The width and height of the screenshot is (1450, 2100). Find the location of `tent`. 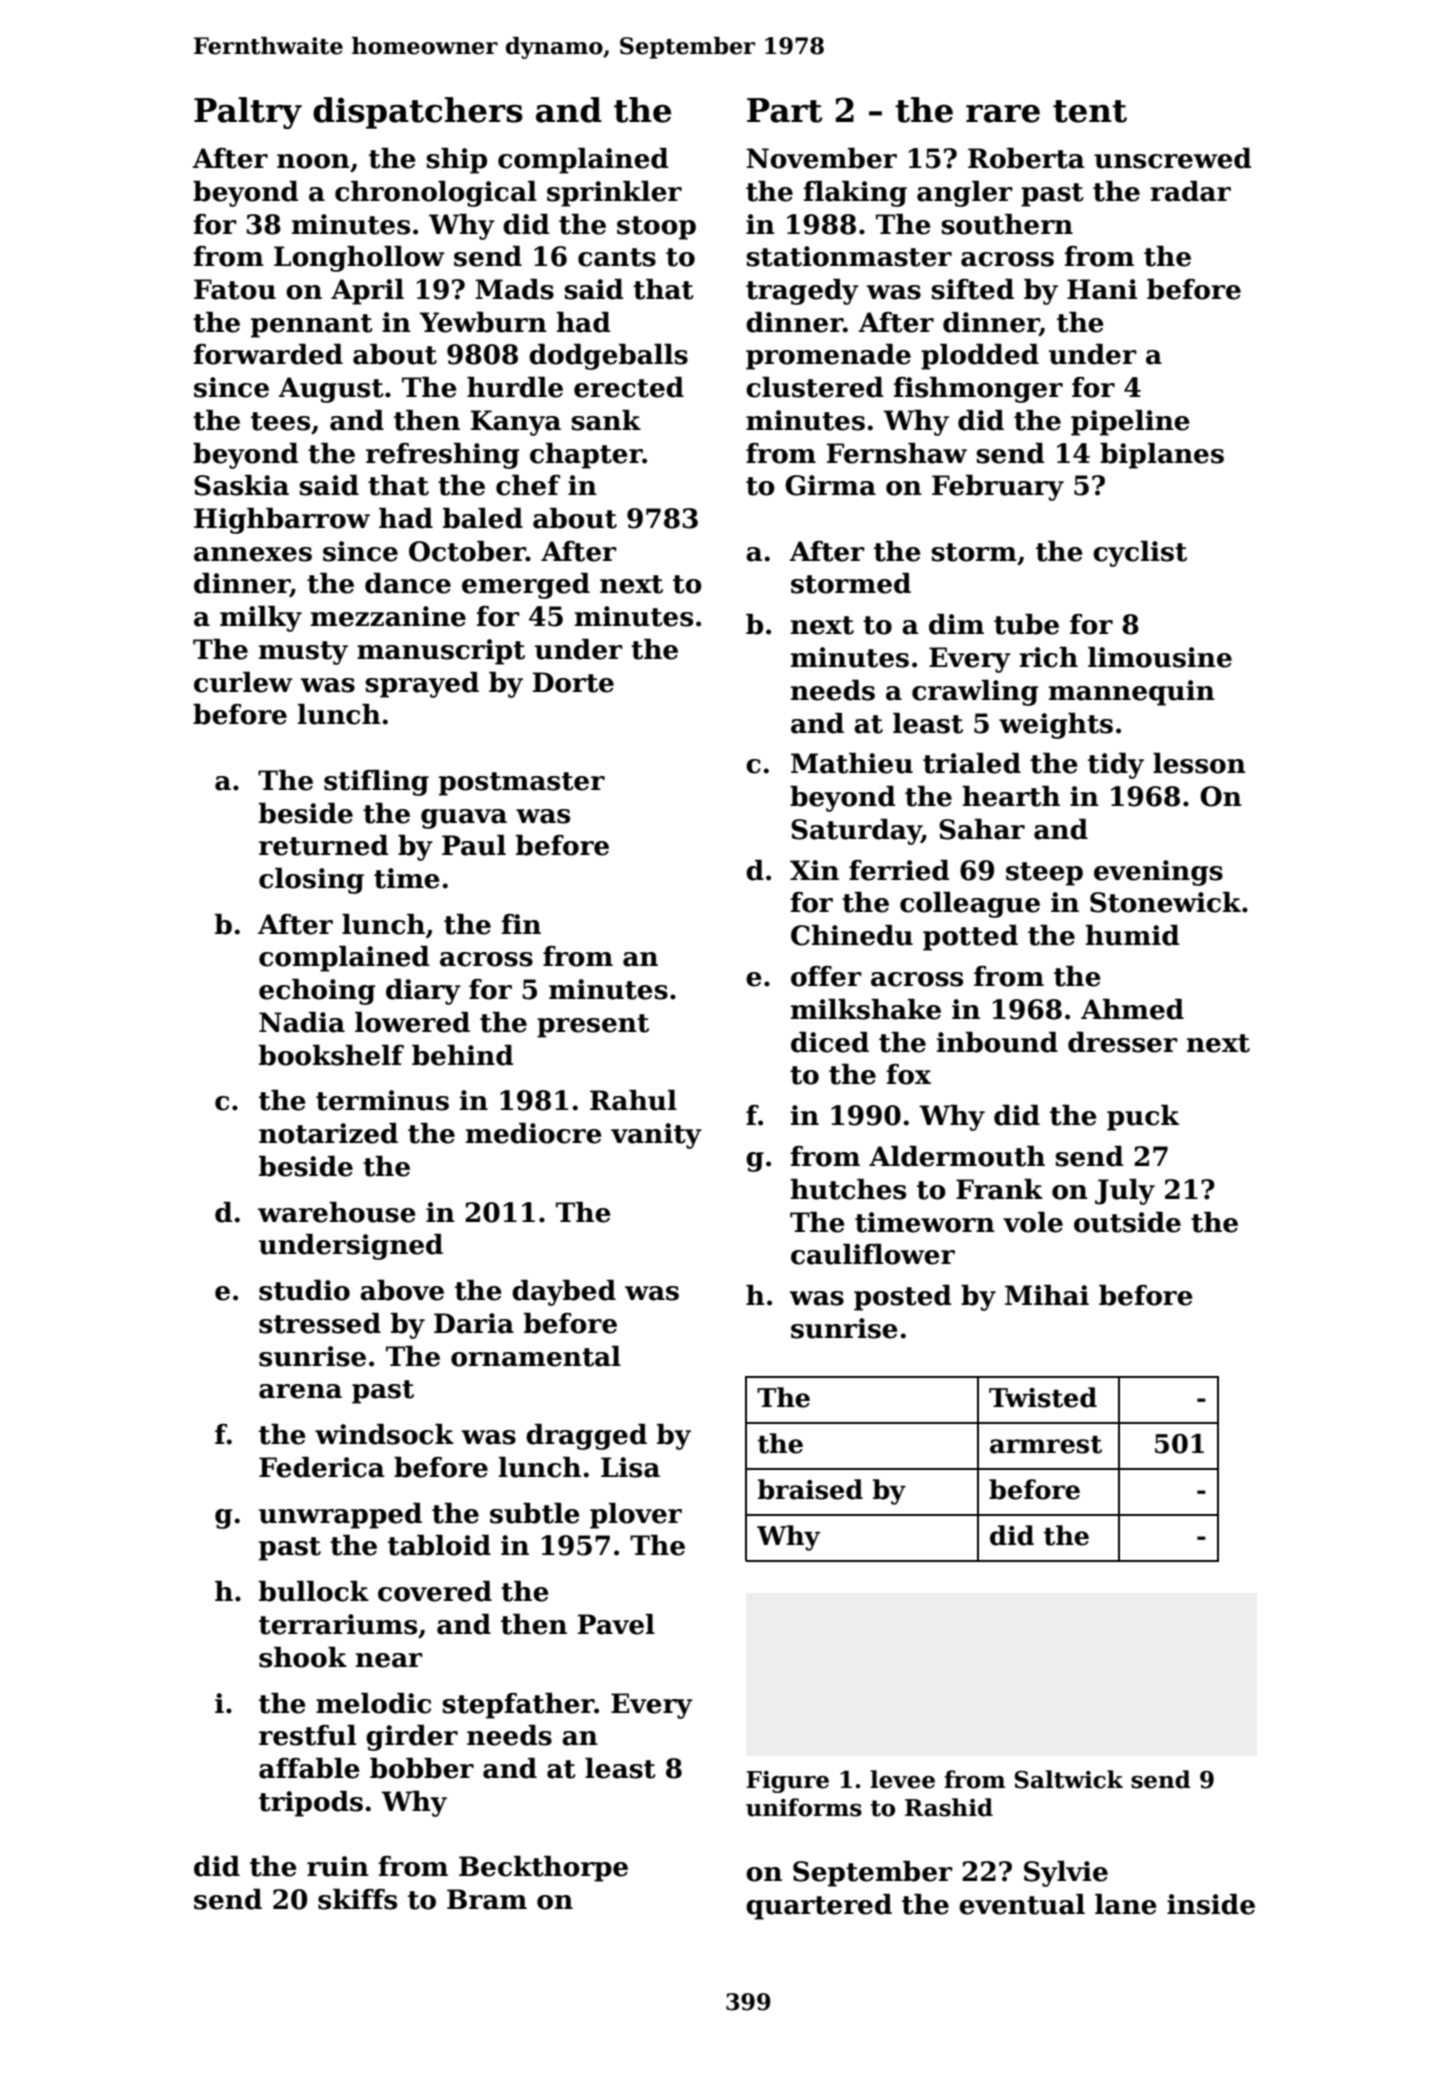

tent is located at coordinates (1090, 111).
